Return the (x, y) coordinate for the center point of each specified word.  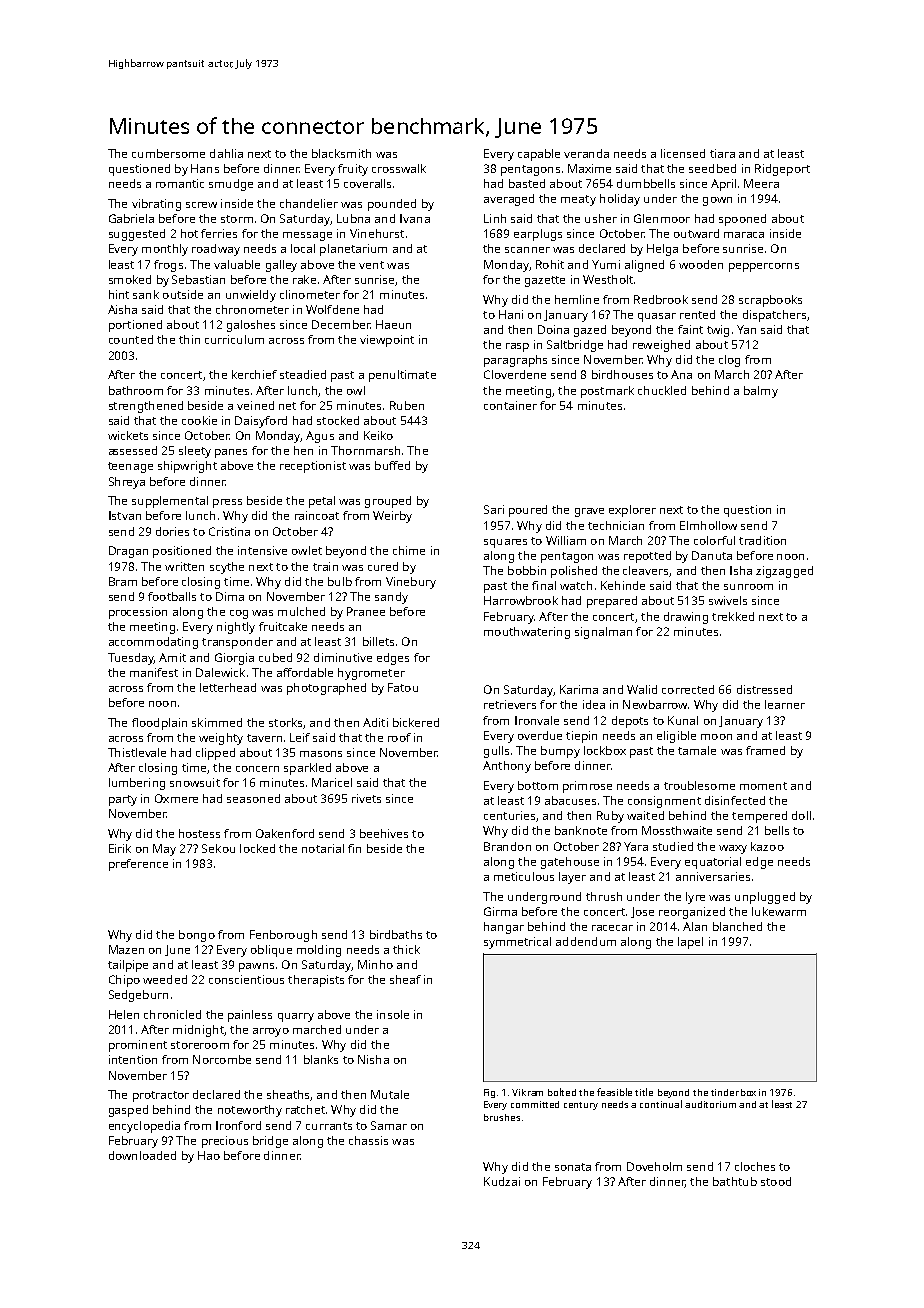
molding (319, 951)
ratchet (305, 1109)
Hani (511, 314)
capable (539, 155)
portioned (135, 326)
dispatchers (774, 316)
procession (138, 613)
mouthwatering (527, 633)
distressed (764, 689)
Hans (205, 168)
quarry (296, 1017)
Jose (642, 912)
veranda (586, 153)
